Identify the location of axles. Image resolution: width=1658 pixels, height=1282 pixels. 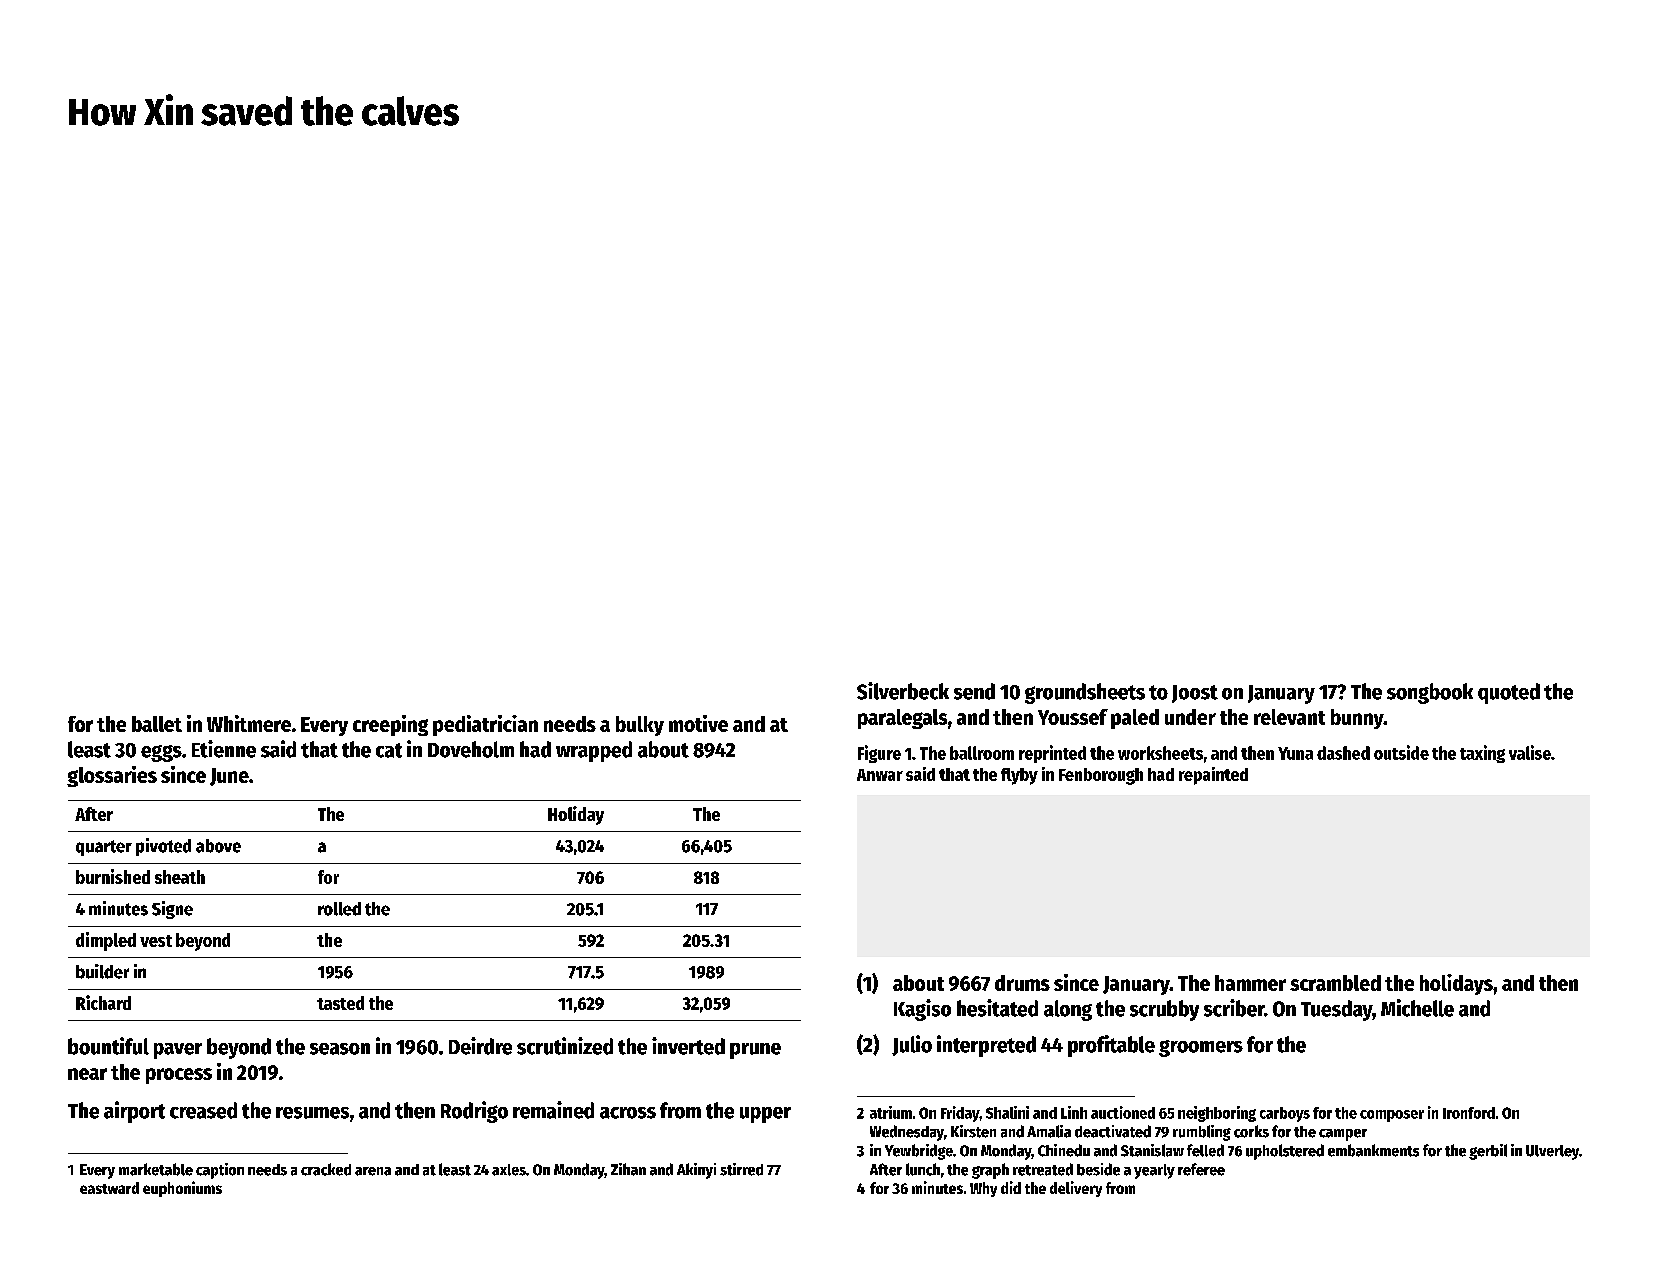
(509, 1170).
